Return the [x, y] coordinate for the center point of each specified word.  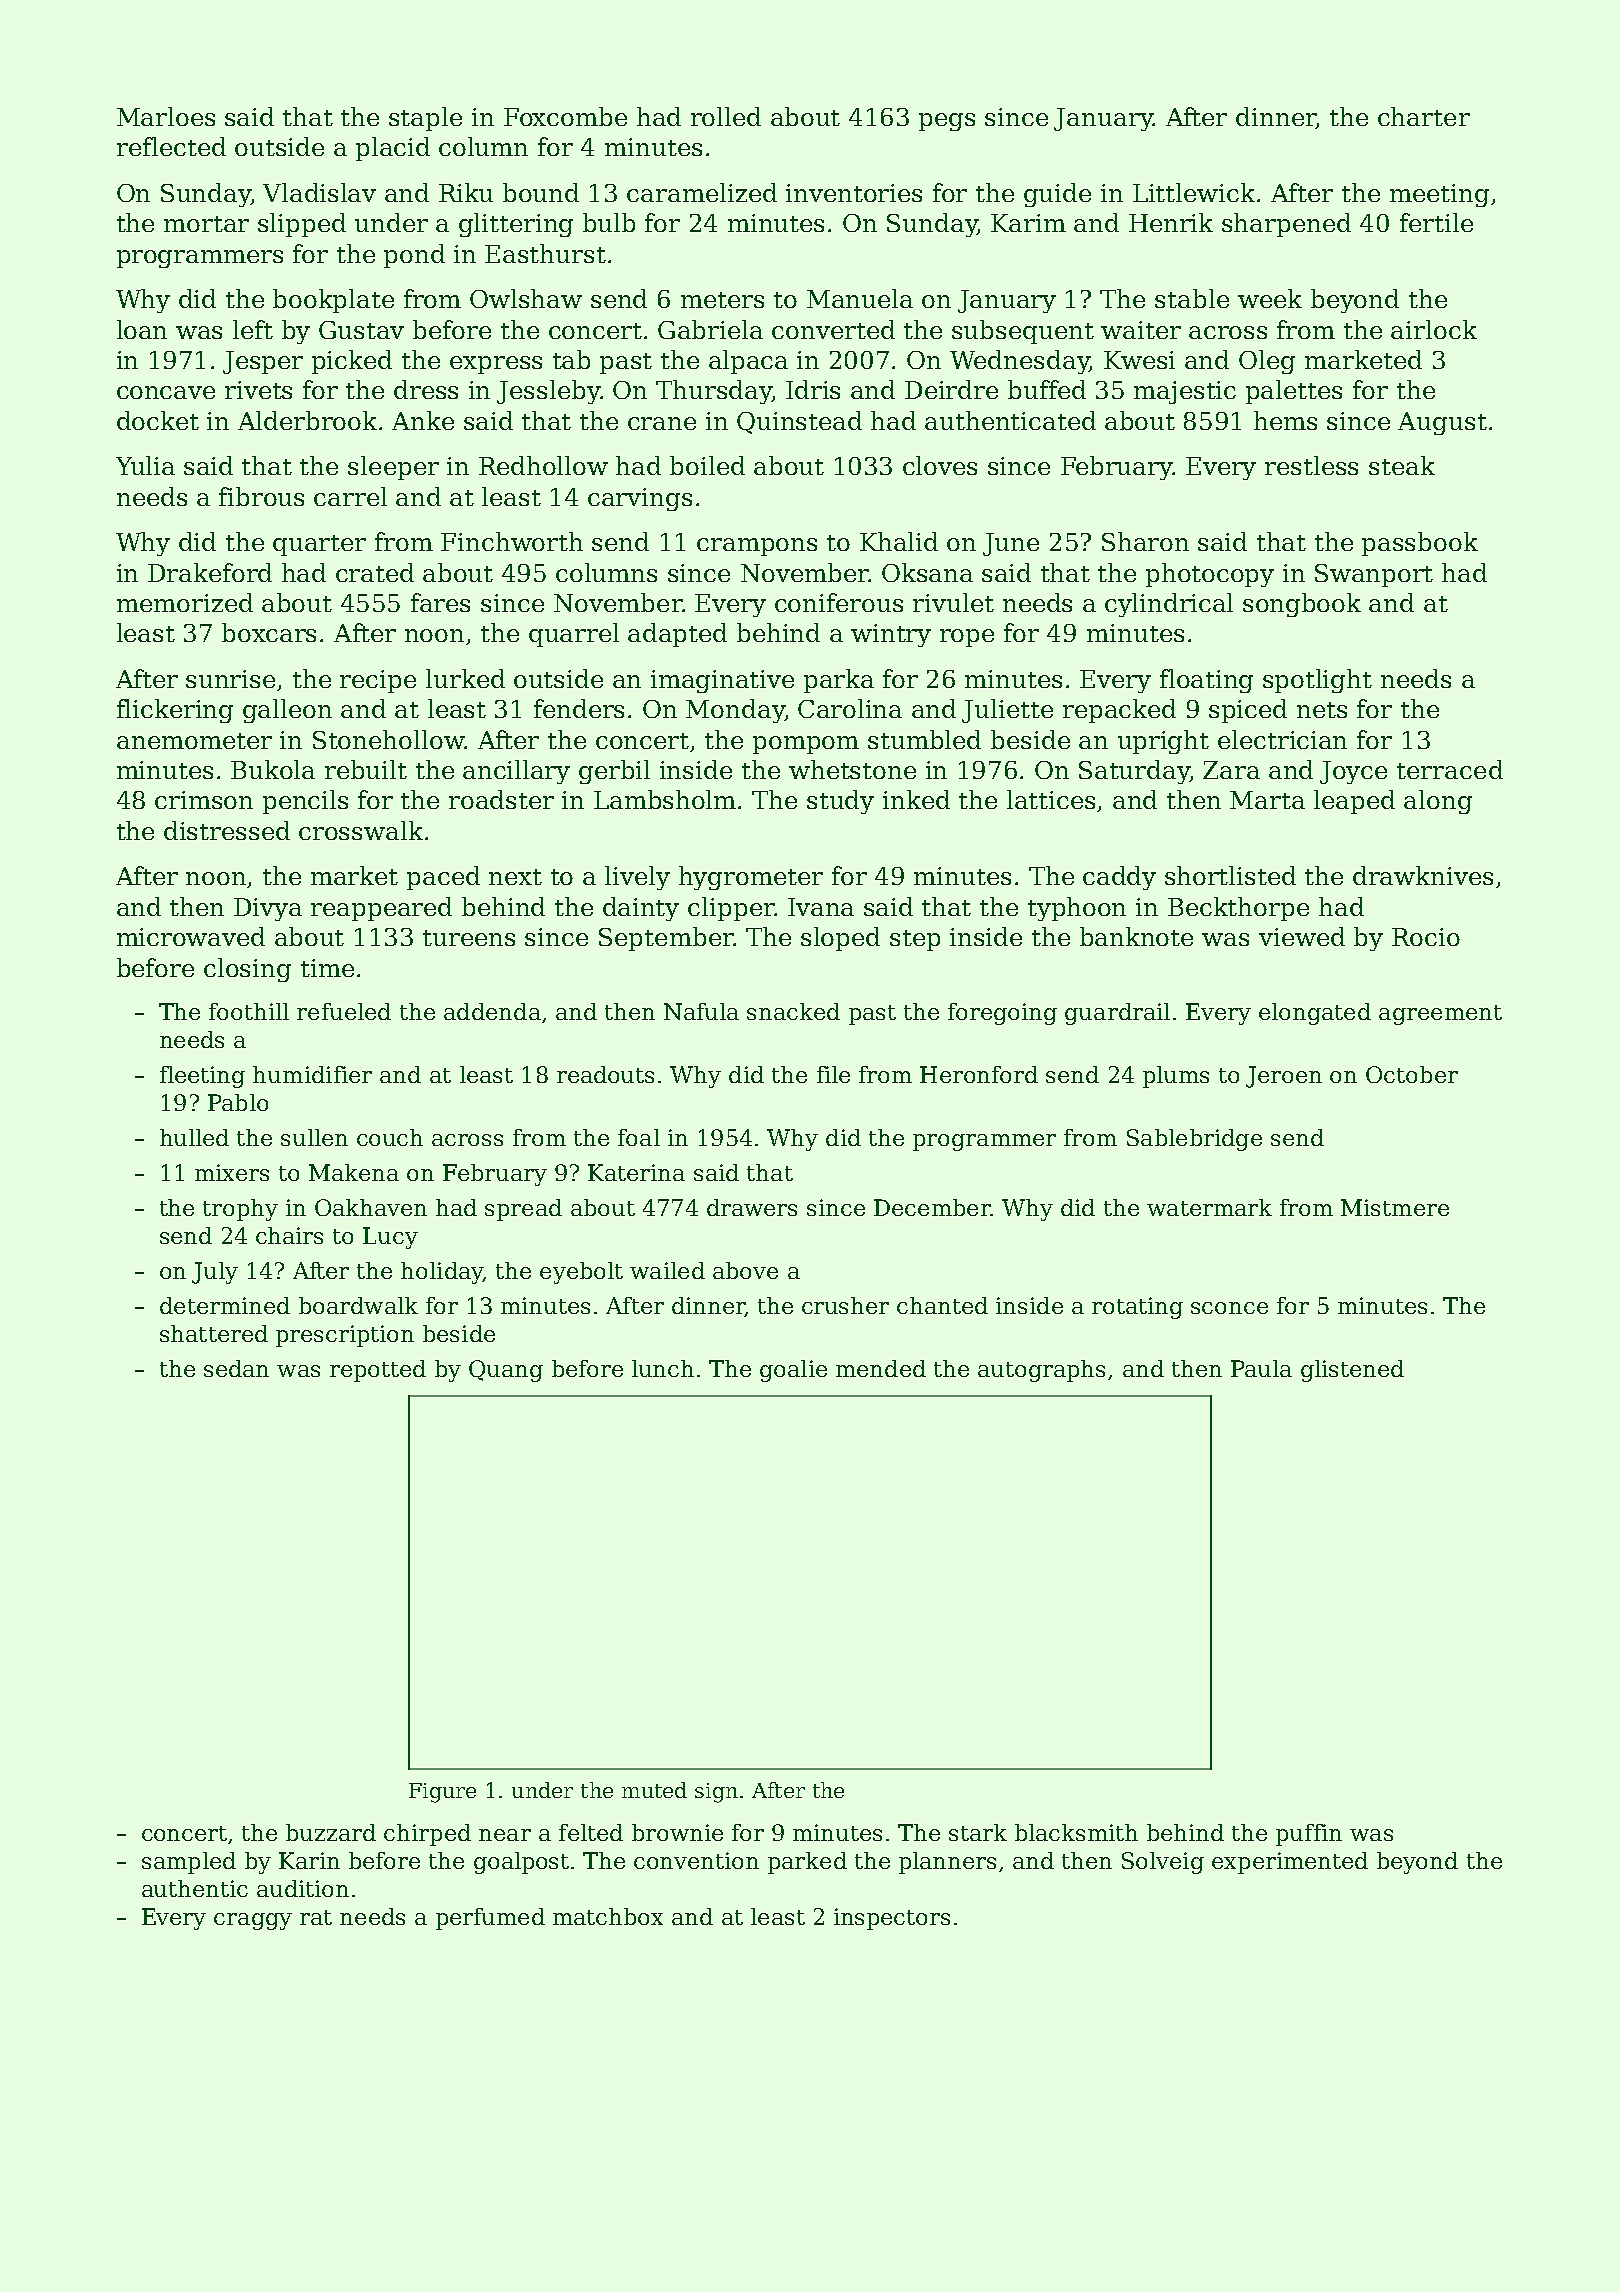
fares [440, 602]
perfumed [490, 1919]
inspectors [892, 1919]
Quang [506, 1371]
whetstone [852, 769]
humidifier [312, 1074]
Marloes [166, 116]
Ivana [821, 907]
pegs [947, 122]
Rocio [1426, 937]
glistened [1352, 1371]
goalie [793, 1371]
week [1270, 298]
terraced [1450, 769]
